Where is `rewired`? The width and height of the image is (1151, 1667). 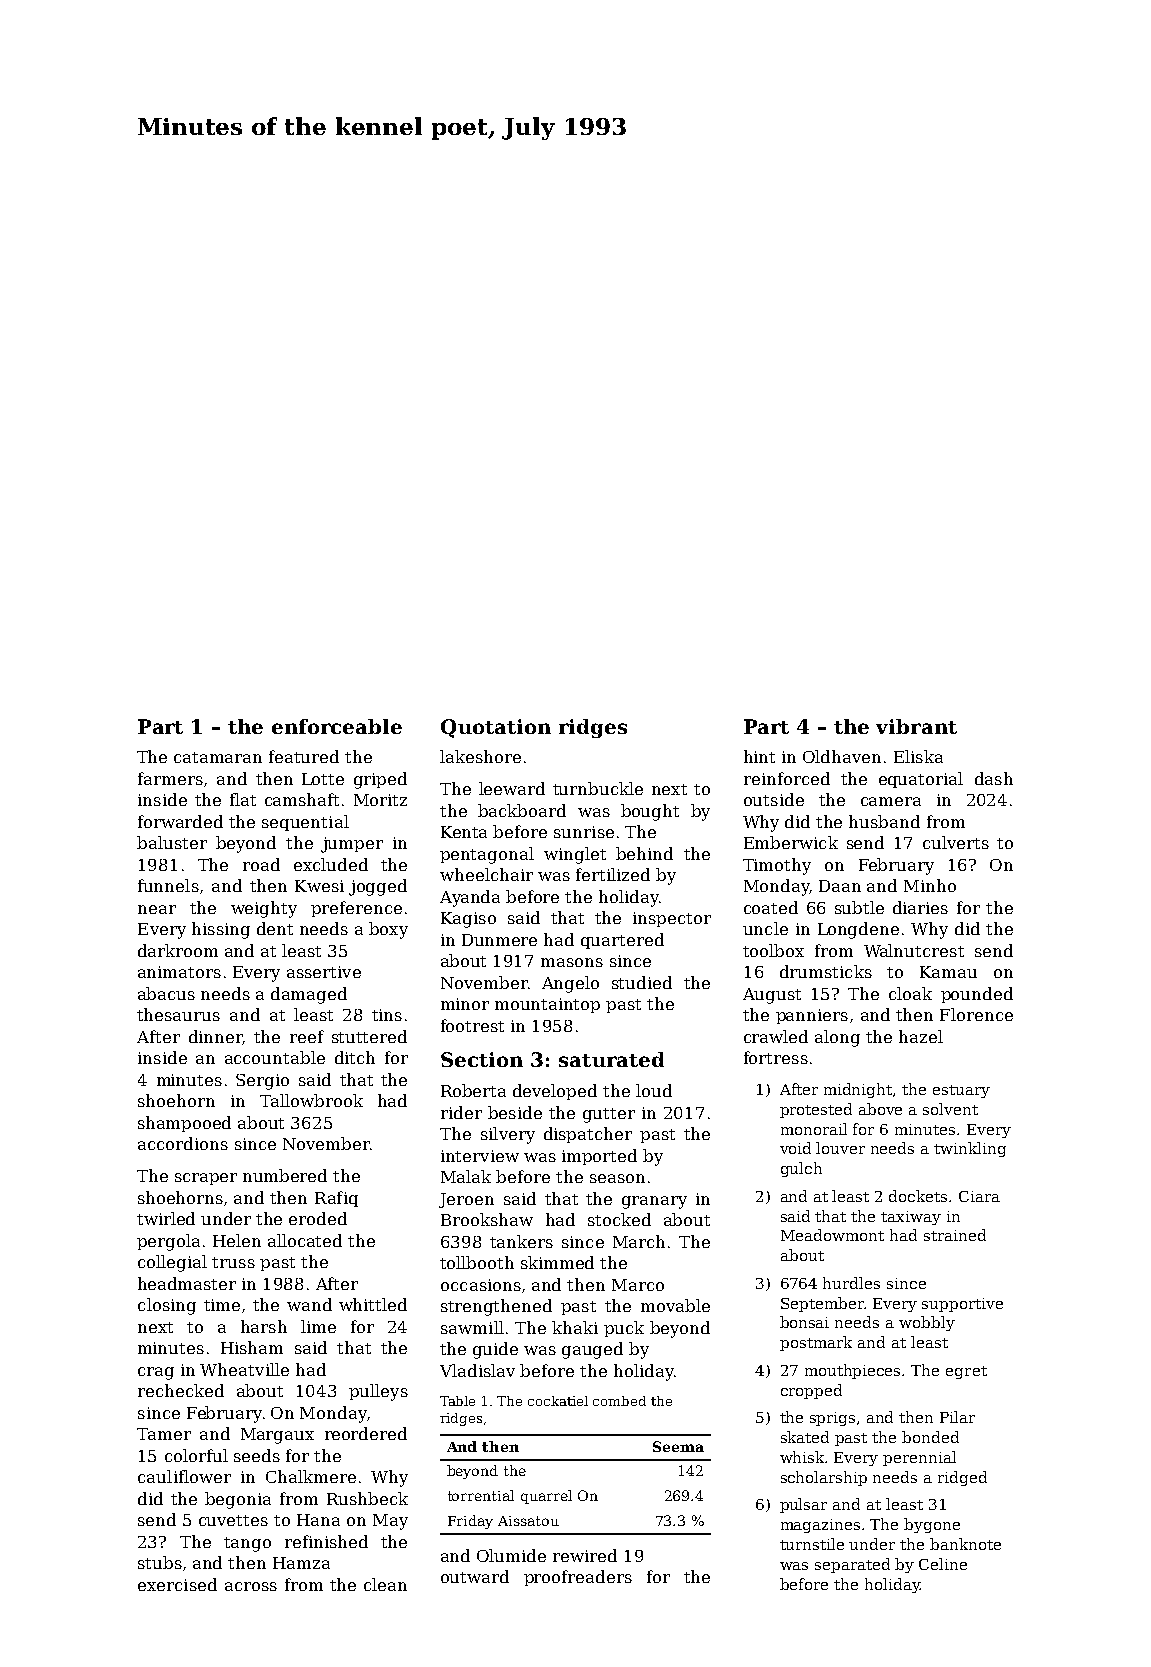
rewired is located at coordinates (585, 1555).
